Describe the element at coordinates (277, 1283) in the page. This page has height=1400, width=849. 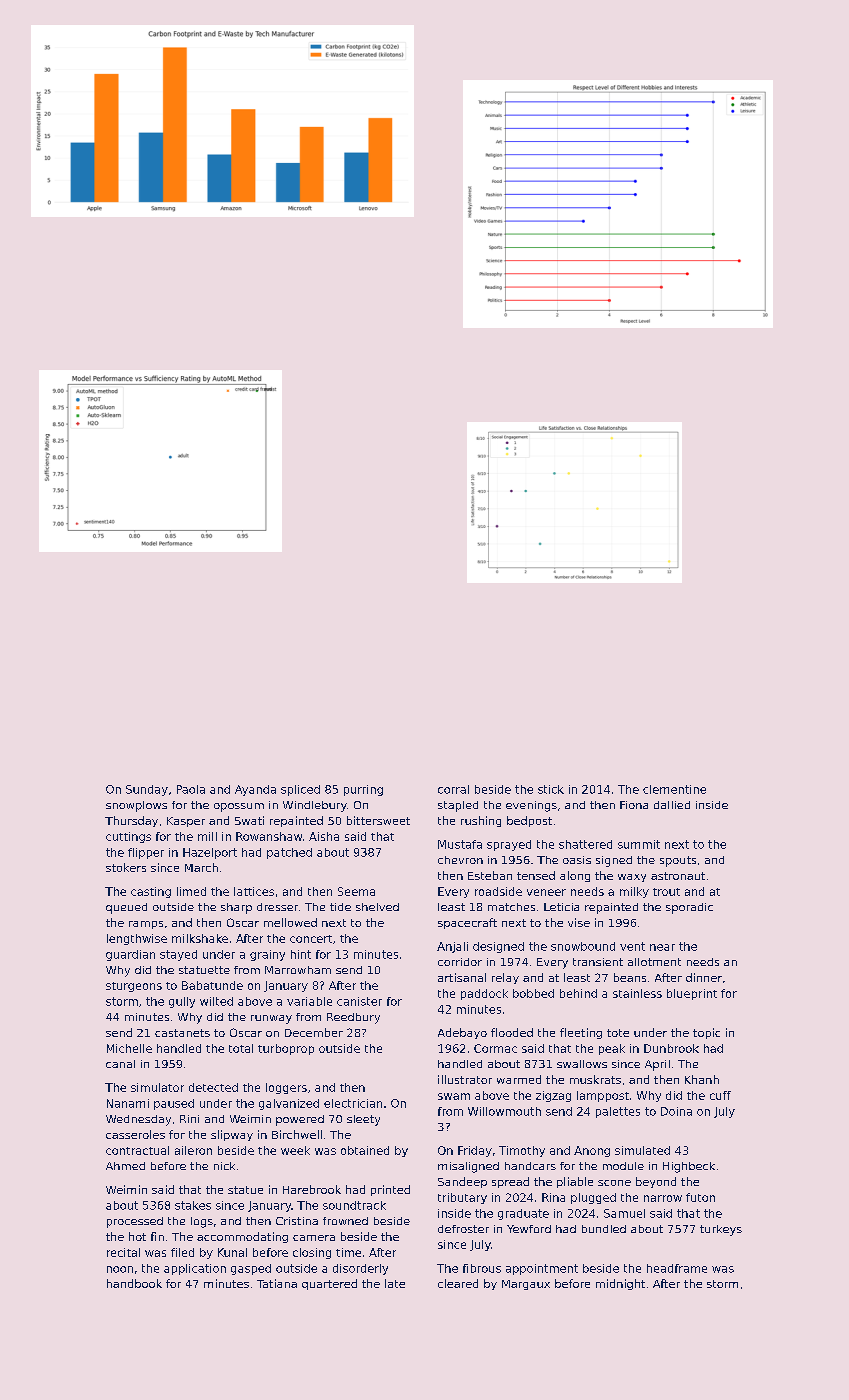
I see `Tatiana` at that location.
